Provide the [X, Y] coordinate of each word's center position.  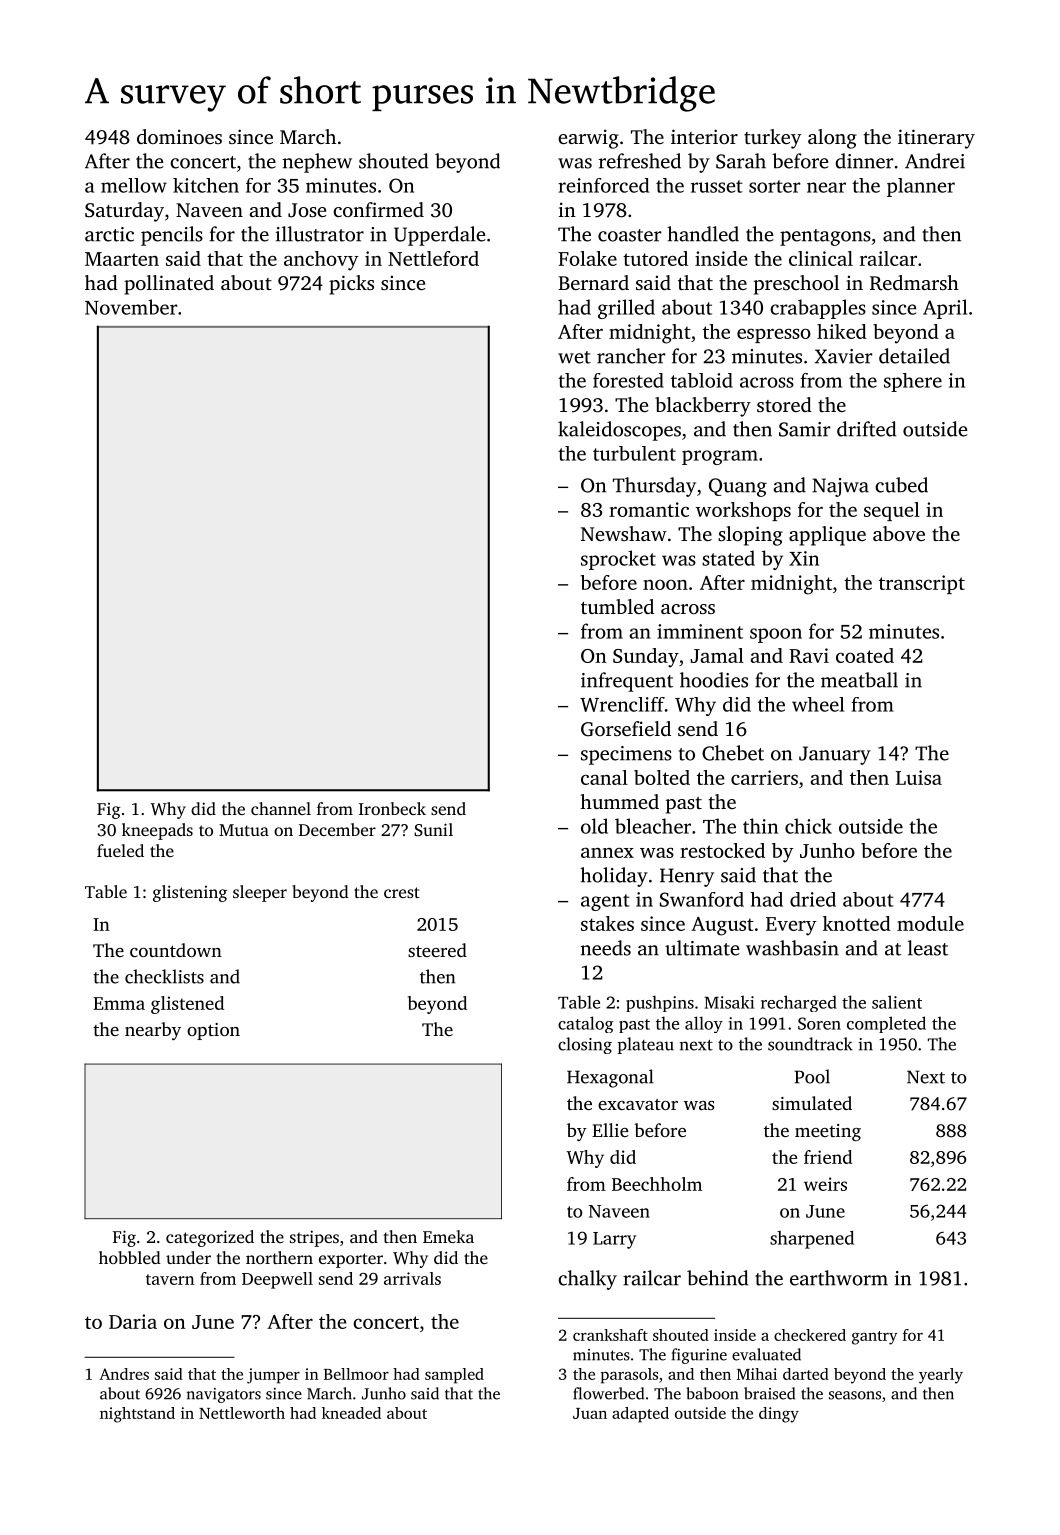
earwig [588, 139]
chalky [587, 1280]
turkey [772, 139]
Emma [119, 1003]
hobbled [130, 1257]
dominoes [179, 136]
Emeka [448, 1236]
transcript [922, 584]
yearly [941, 1376]
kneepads [157, 831]
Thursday [654, 487]
